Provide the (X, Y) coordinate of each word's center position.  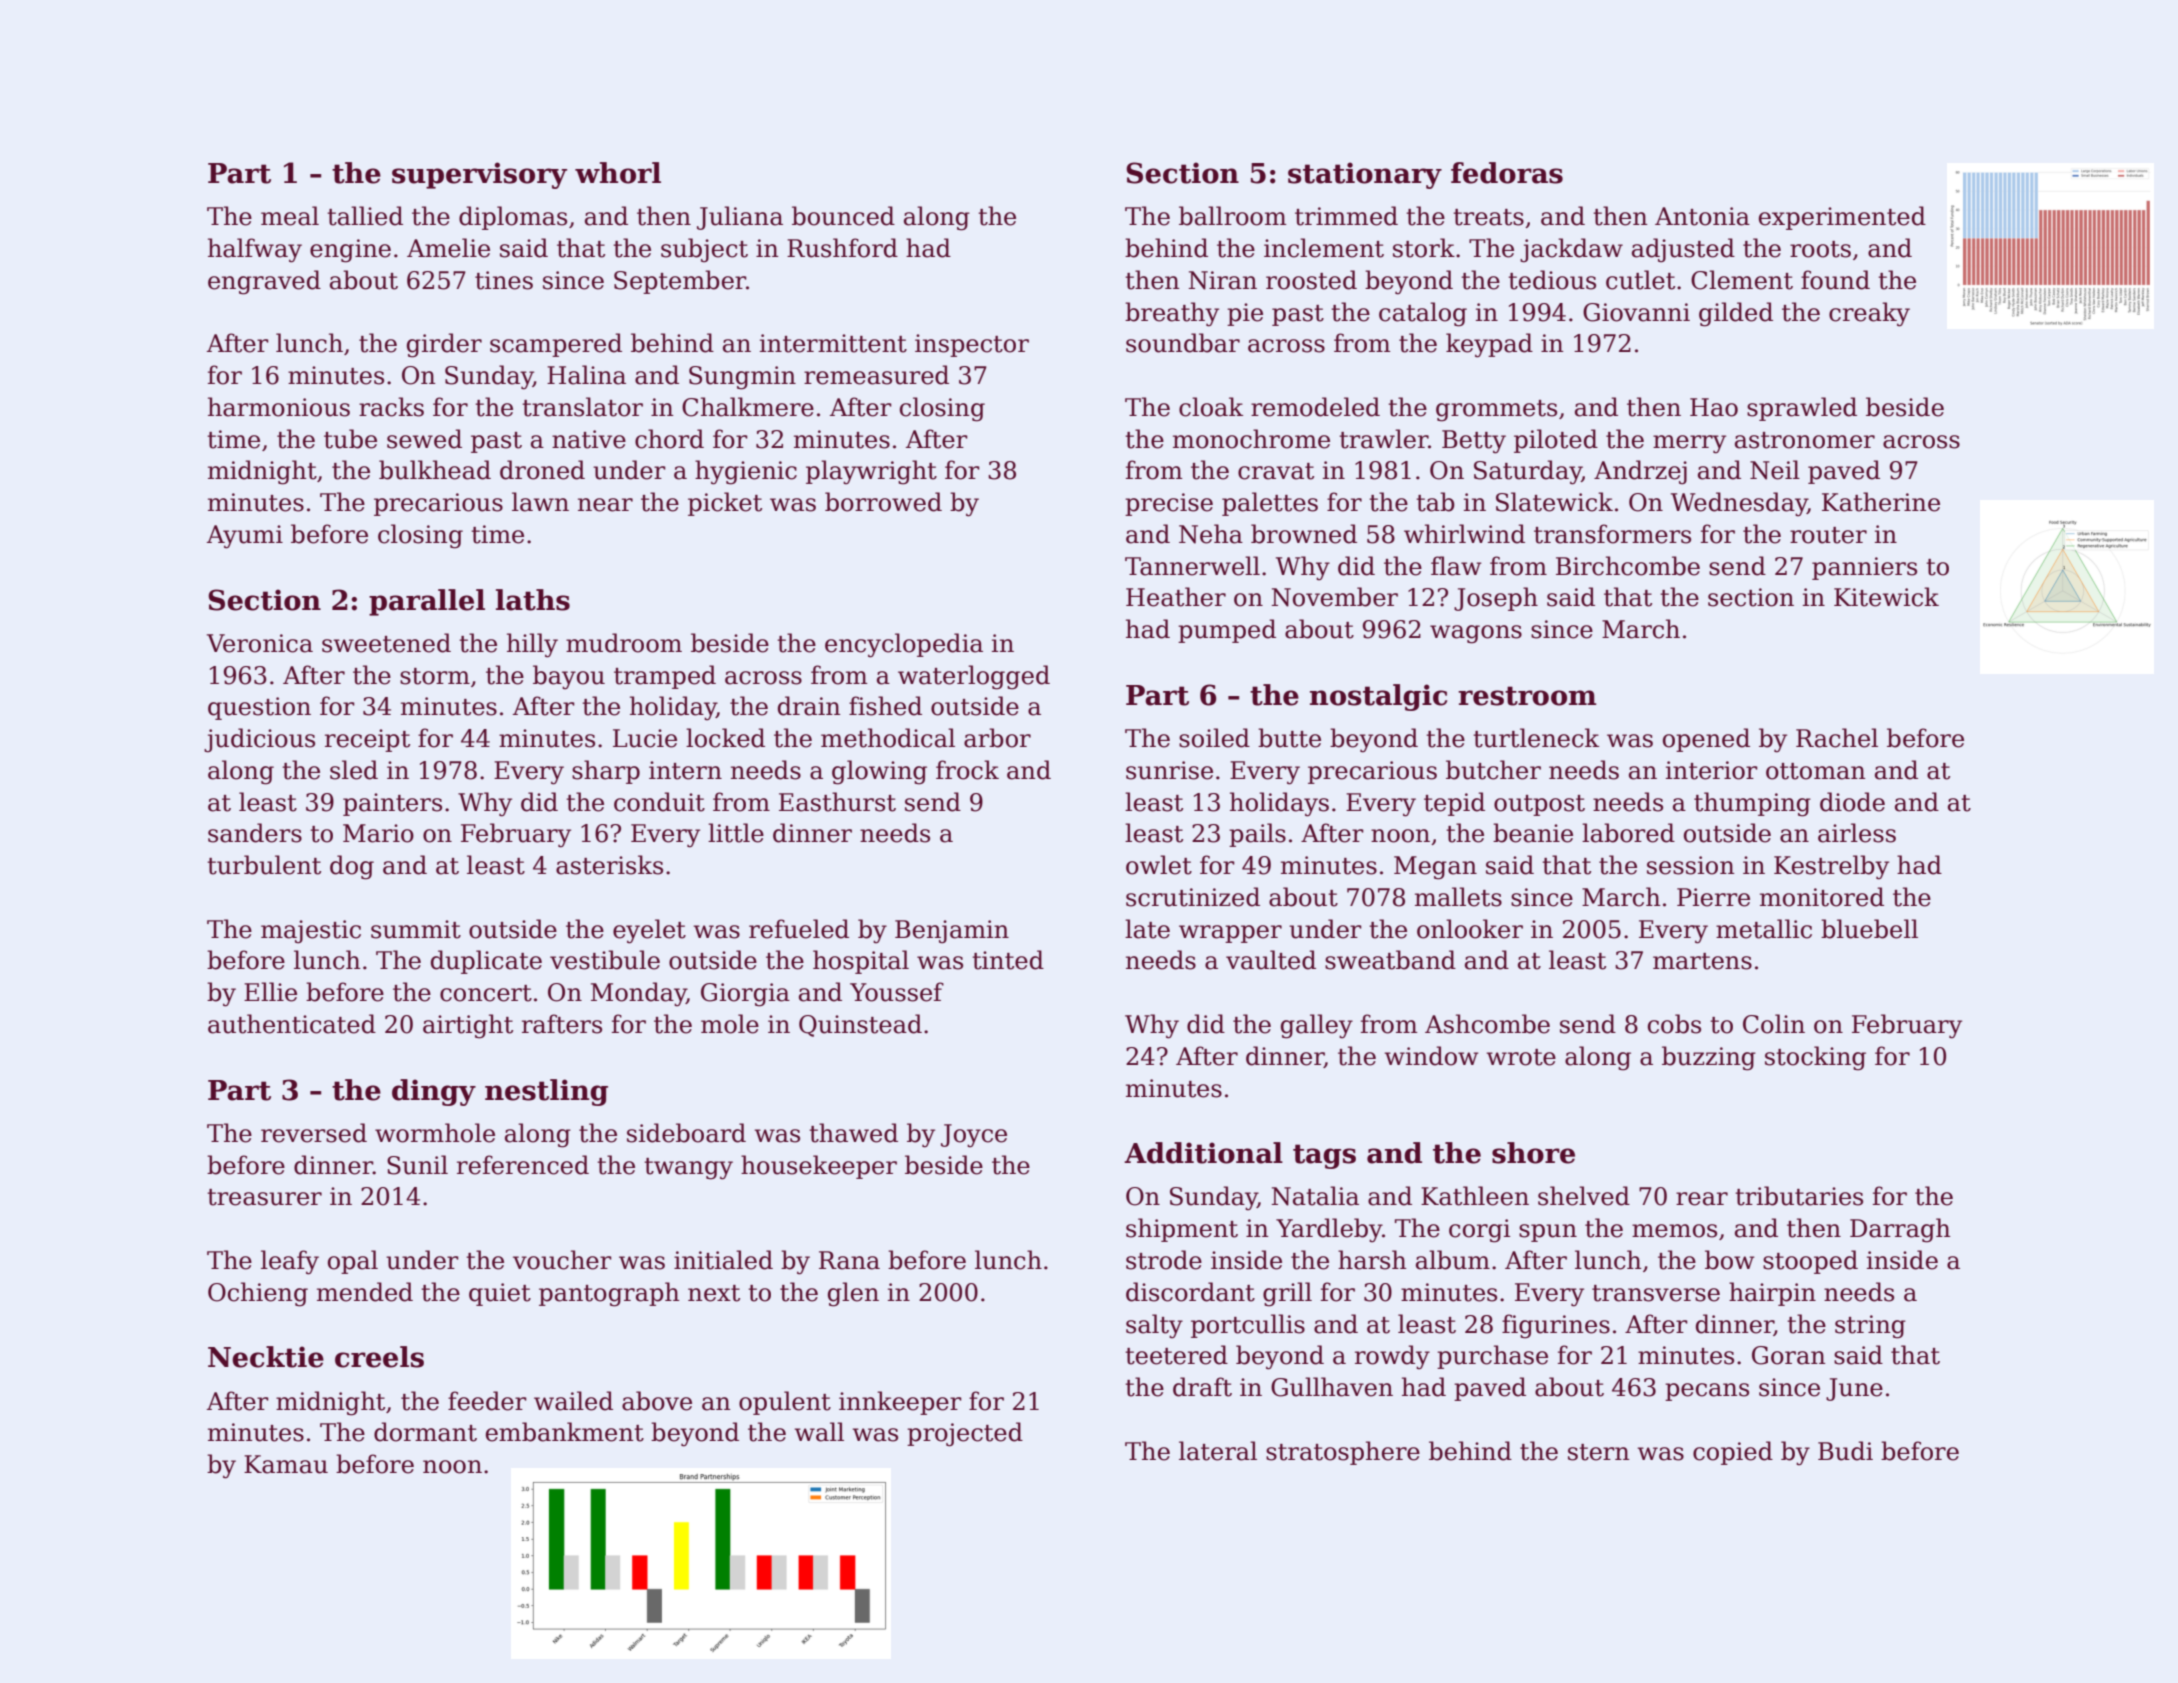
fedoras (1507, 173)
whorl (618, 173)
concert (486, 993)
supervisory (479, 175)
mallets (1458, 897)
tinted (1008, 960)
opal (353, 1262)
